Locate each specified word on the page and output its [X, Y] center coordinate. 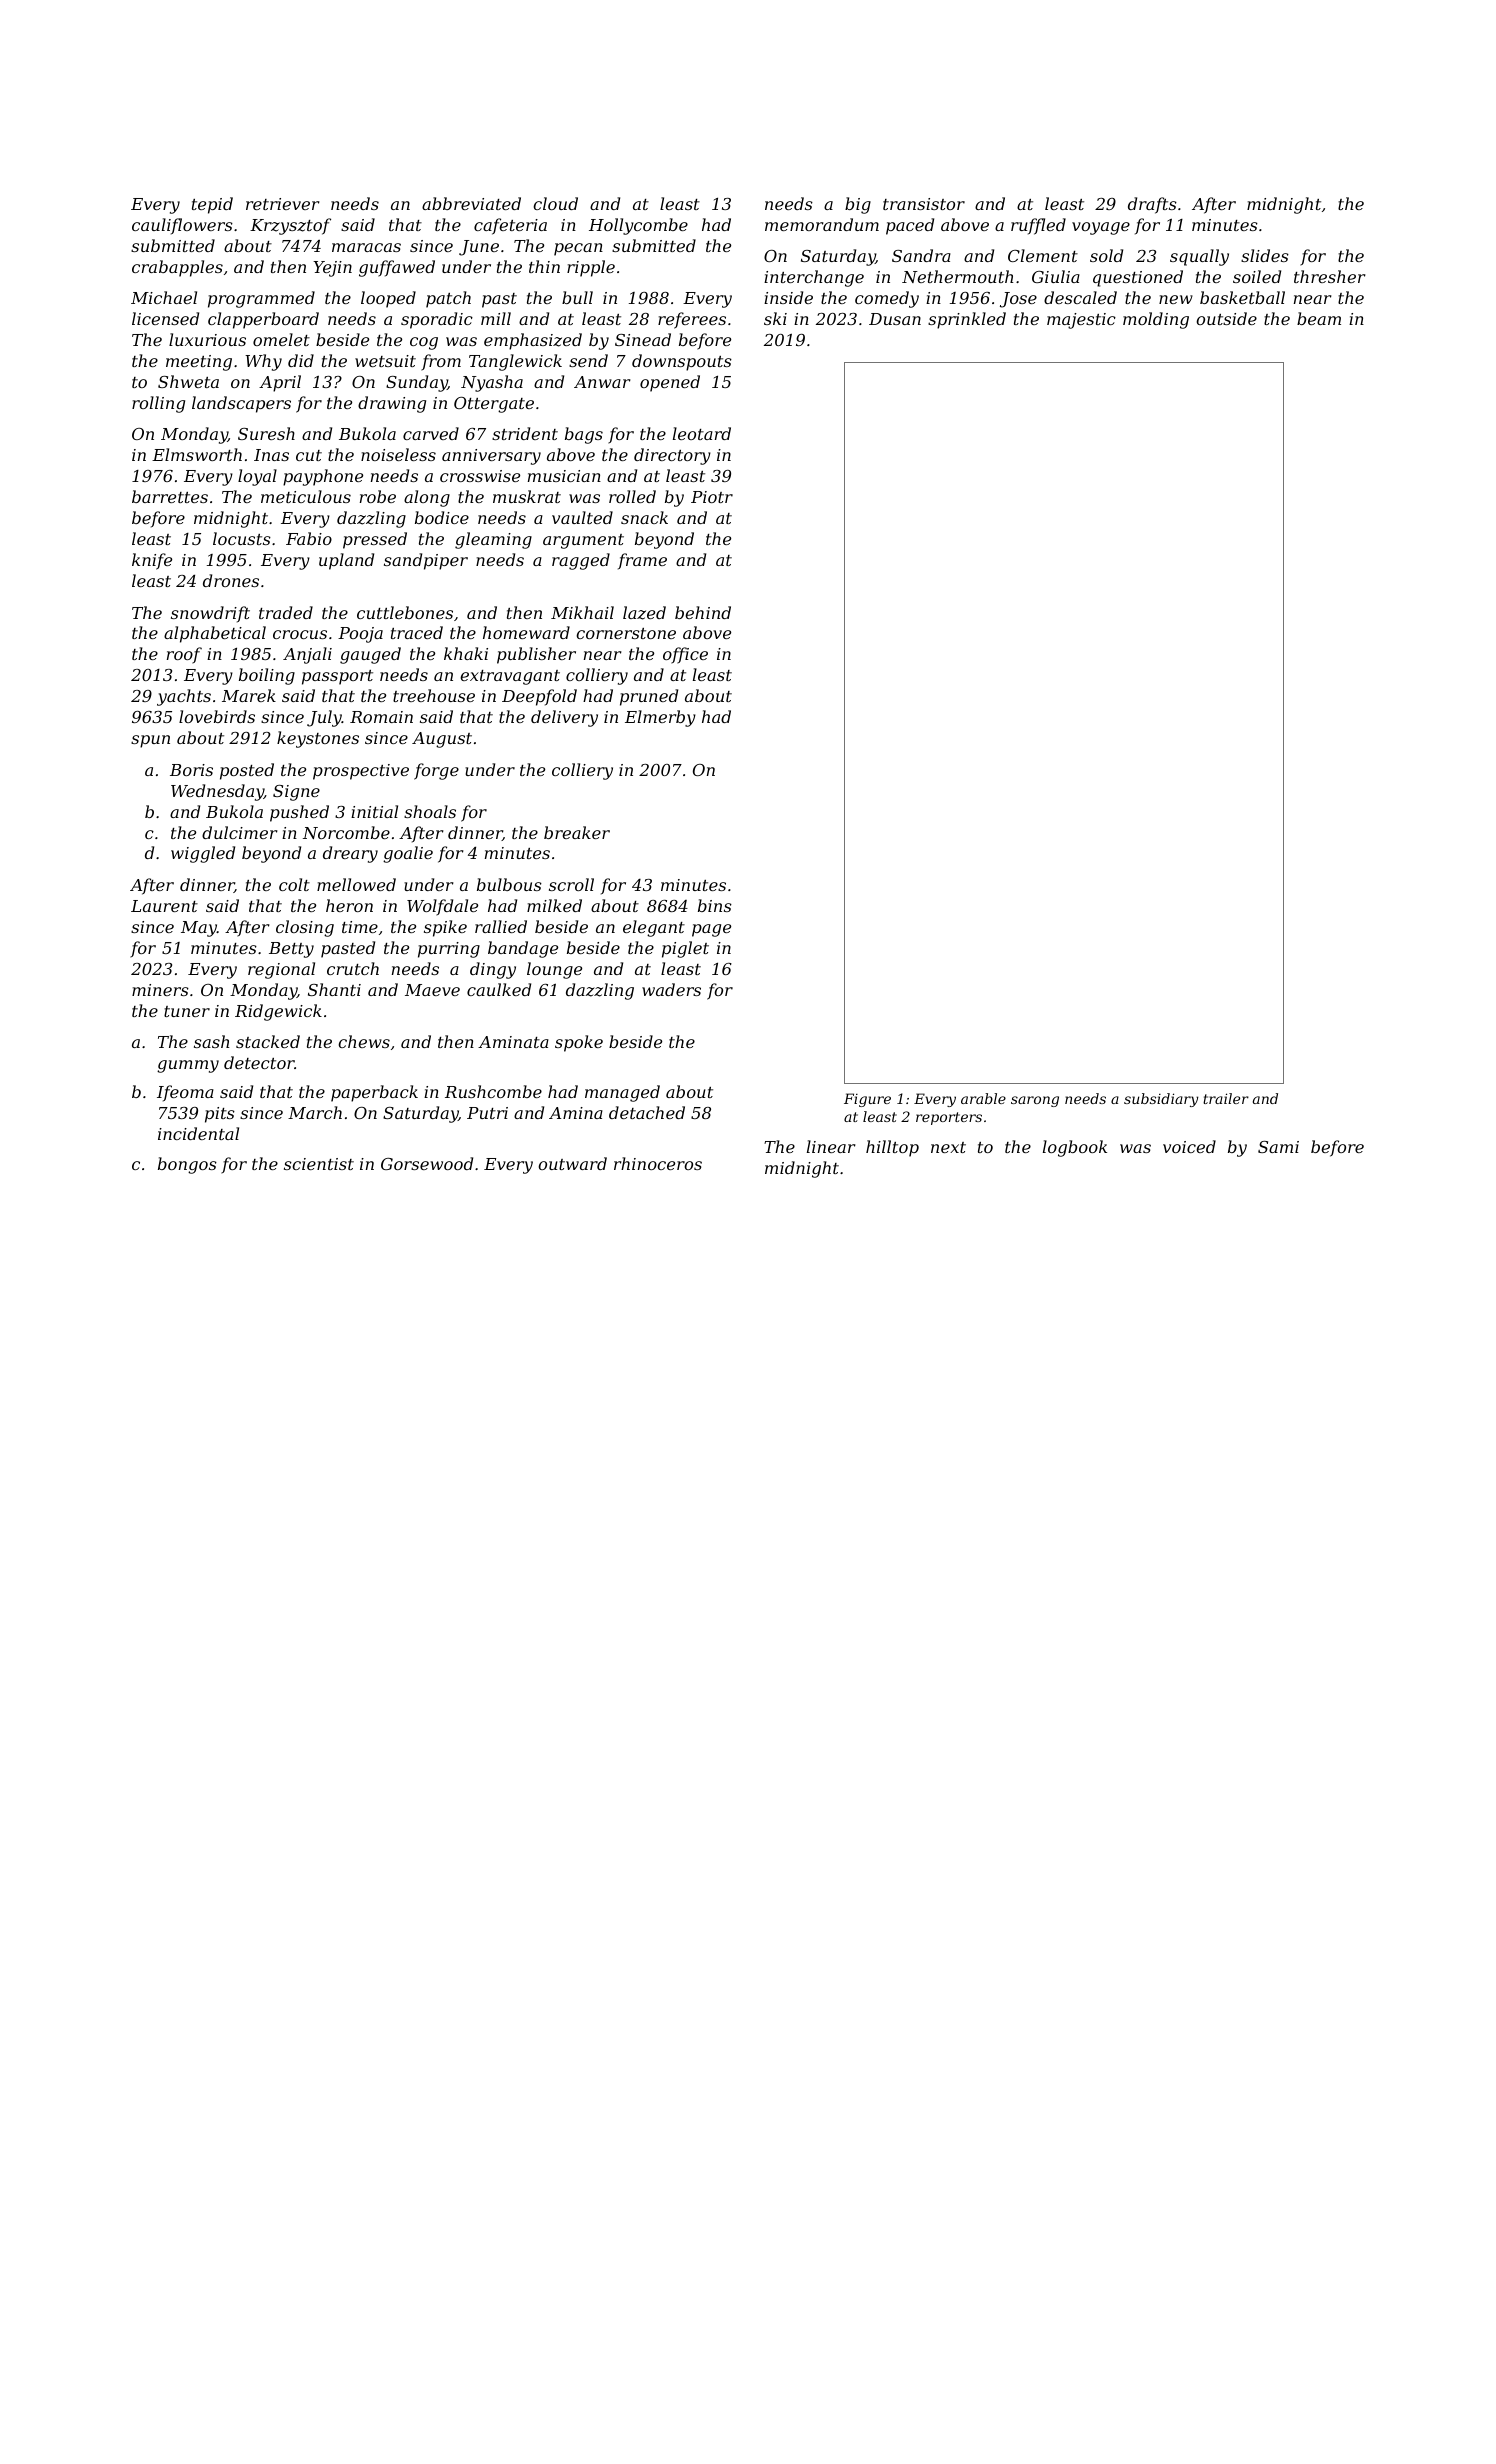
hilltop [892, 1148]
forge [436, 771]
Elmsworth [197, 454]
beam [1319, 318]
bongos [187, 1165]
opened [670, 383]
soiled [1257, 276]
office [685, 655]
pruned [649, 697]
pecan [578, 249]
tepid [212, 205]
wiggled [203, 854]
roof [184, 655]
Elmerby [660, 718]
